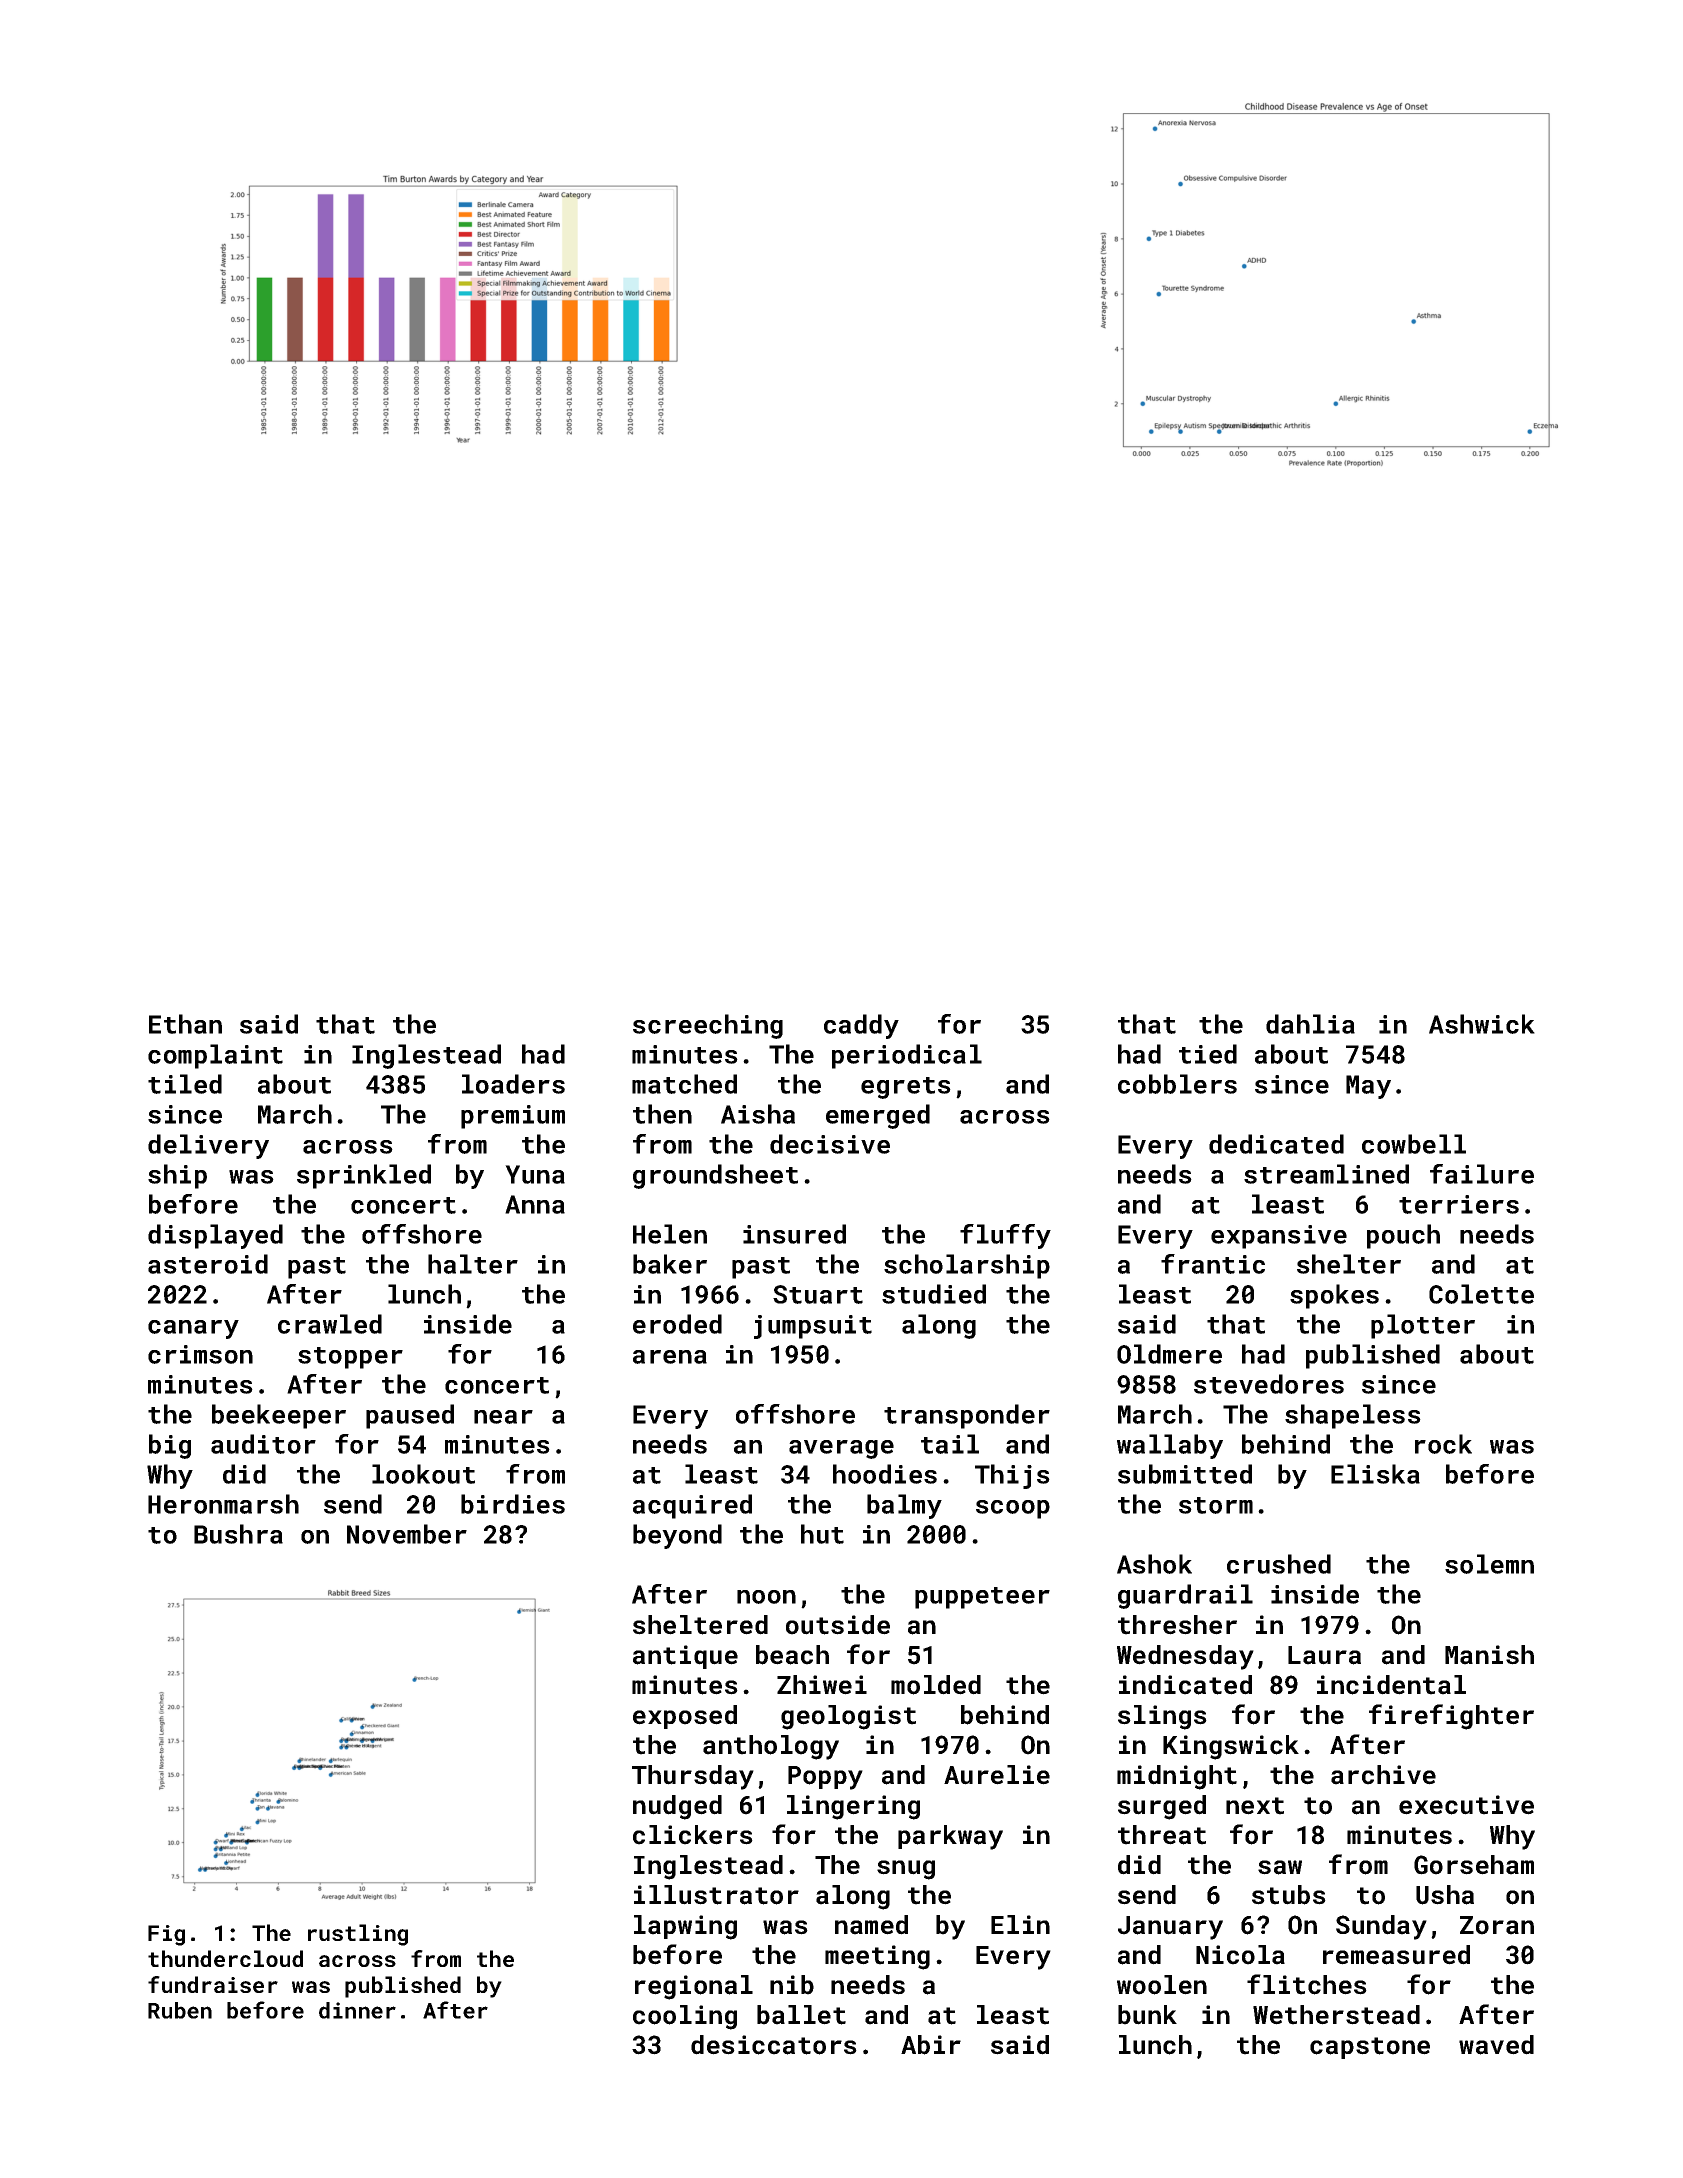  Describe the element at coordinates (513, 1117) in the screenshot. I see `premium` at that location.
